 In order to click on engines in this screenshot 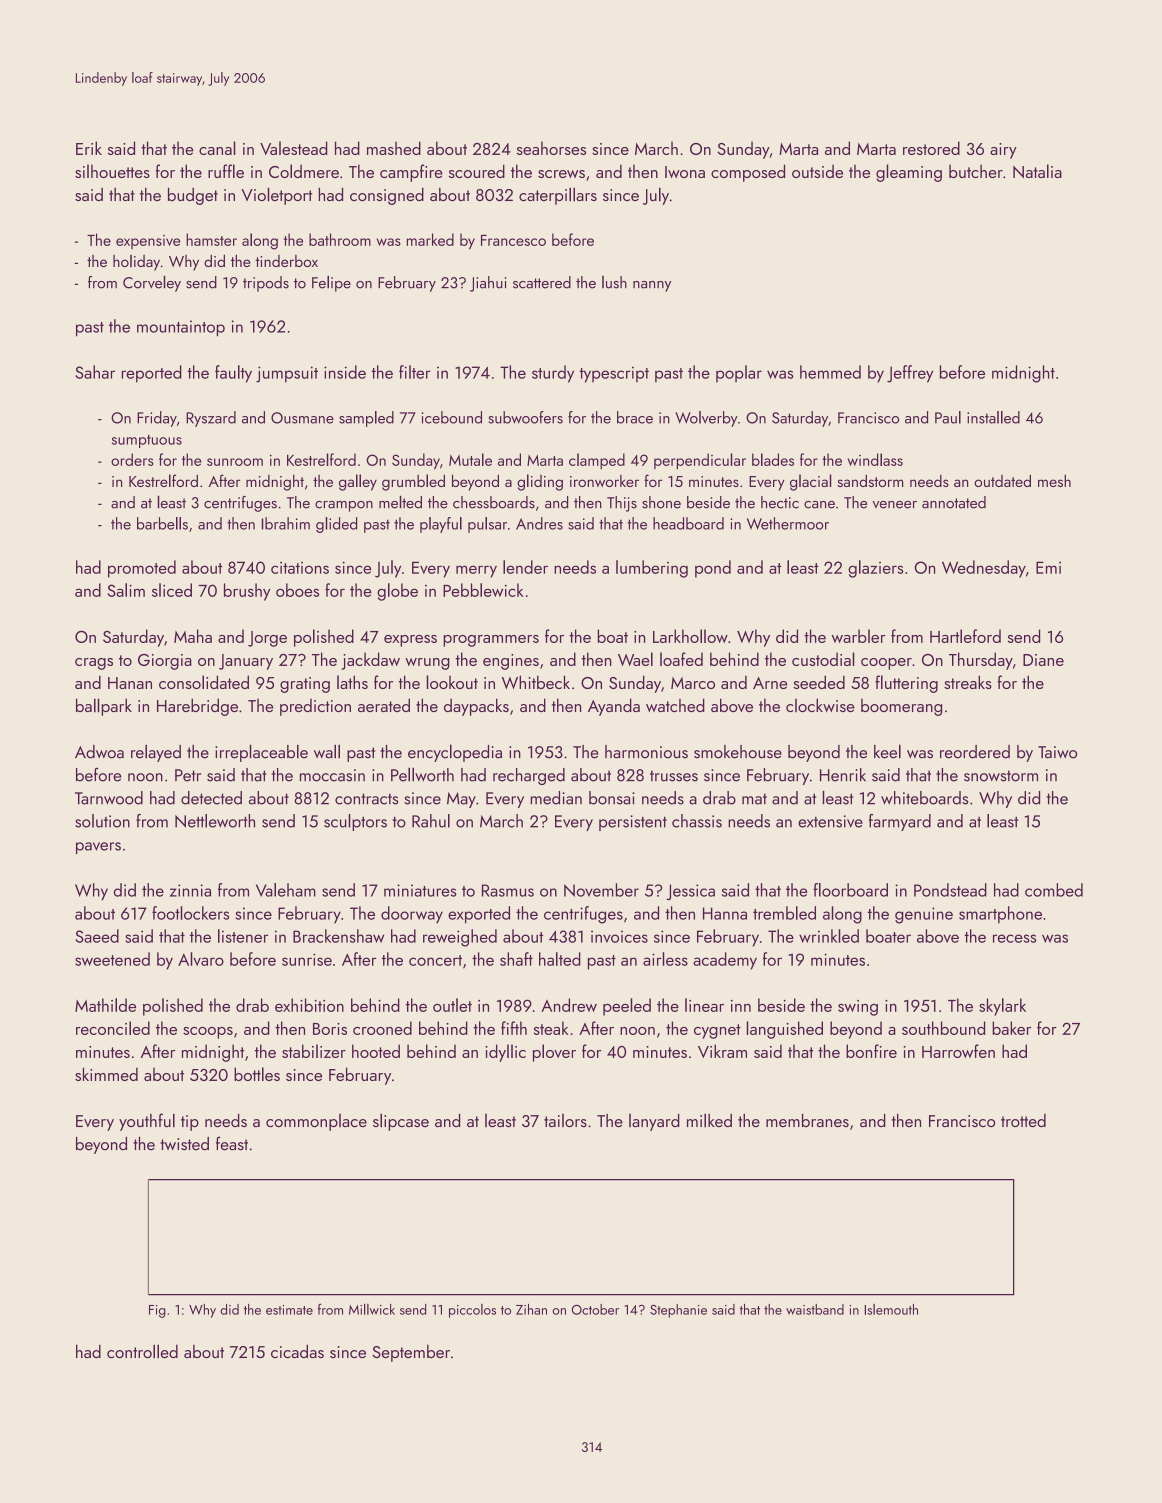, I will do `click(511, 662)`.
